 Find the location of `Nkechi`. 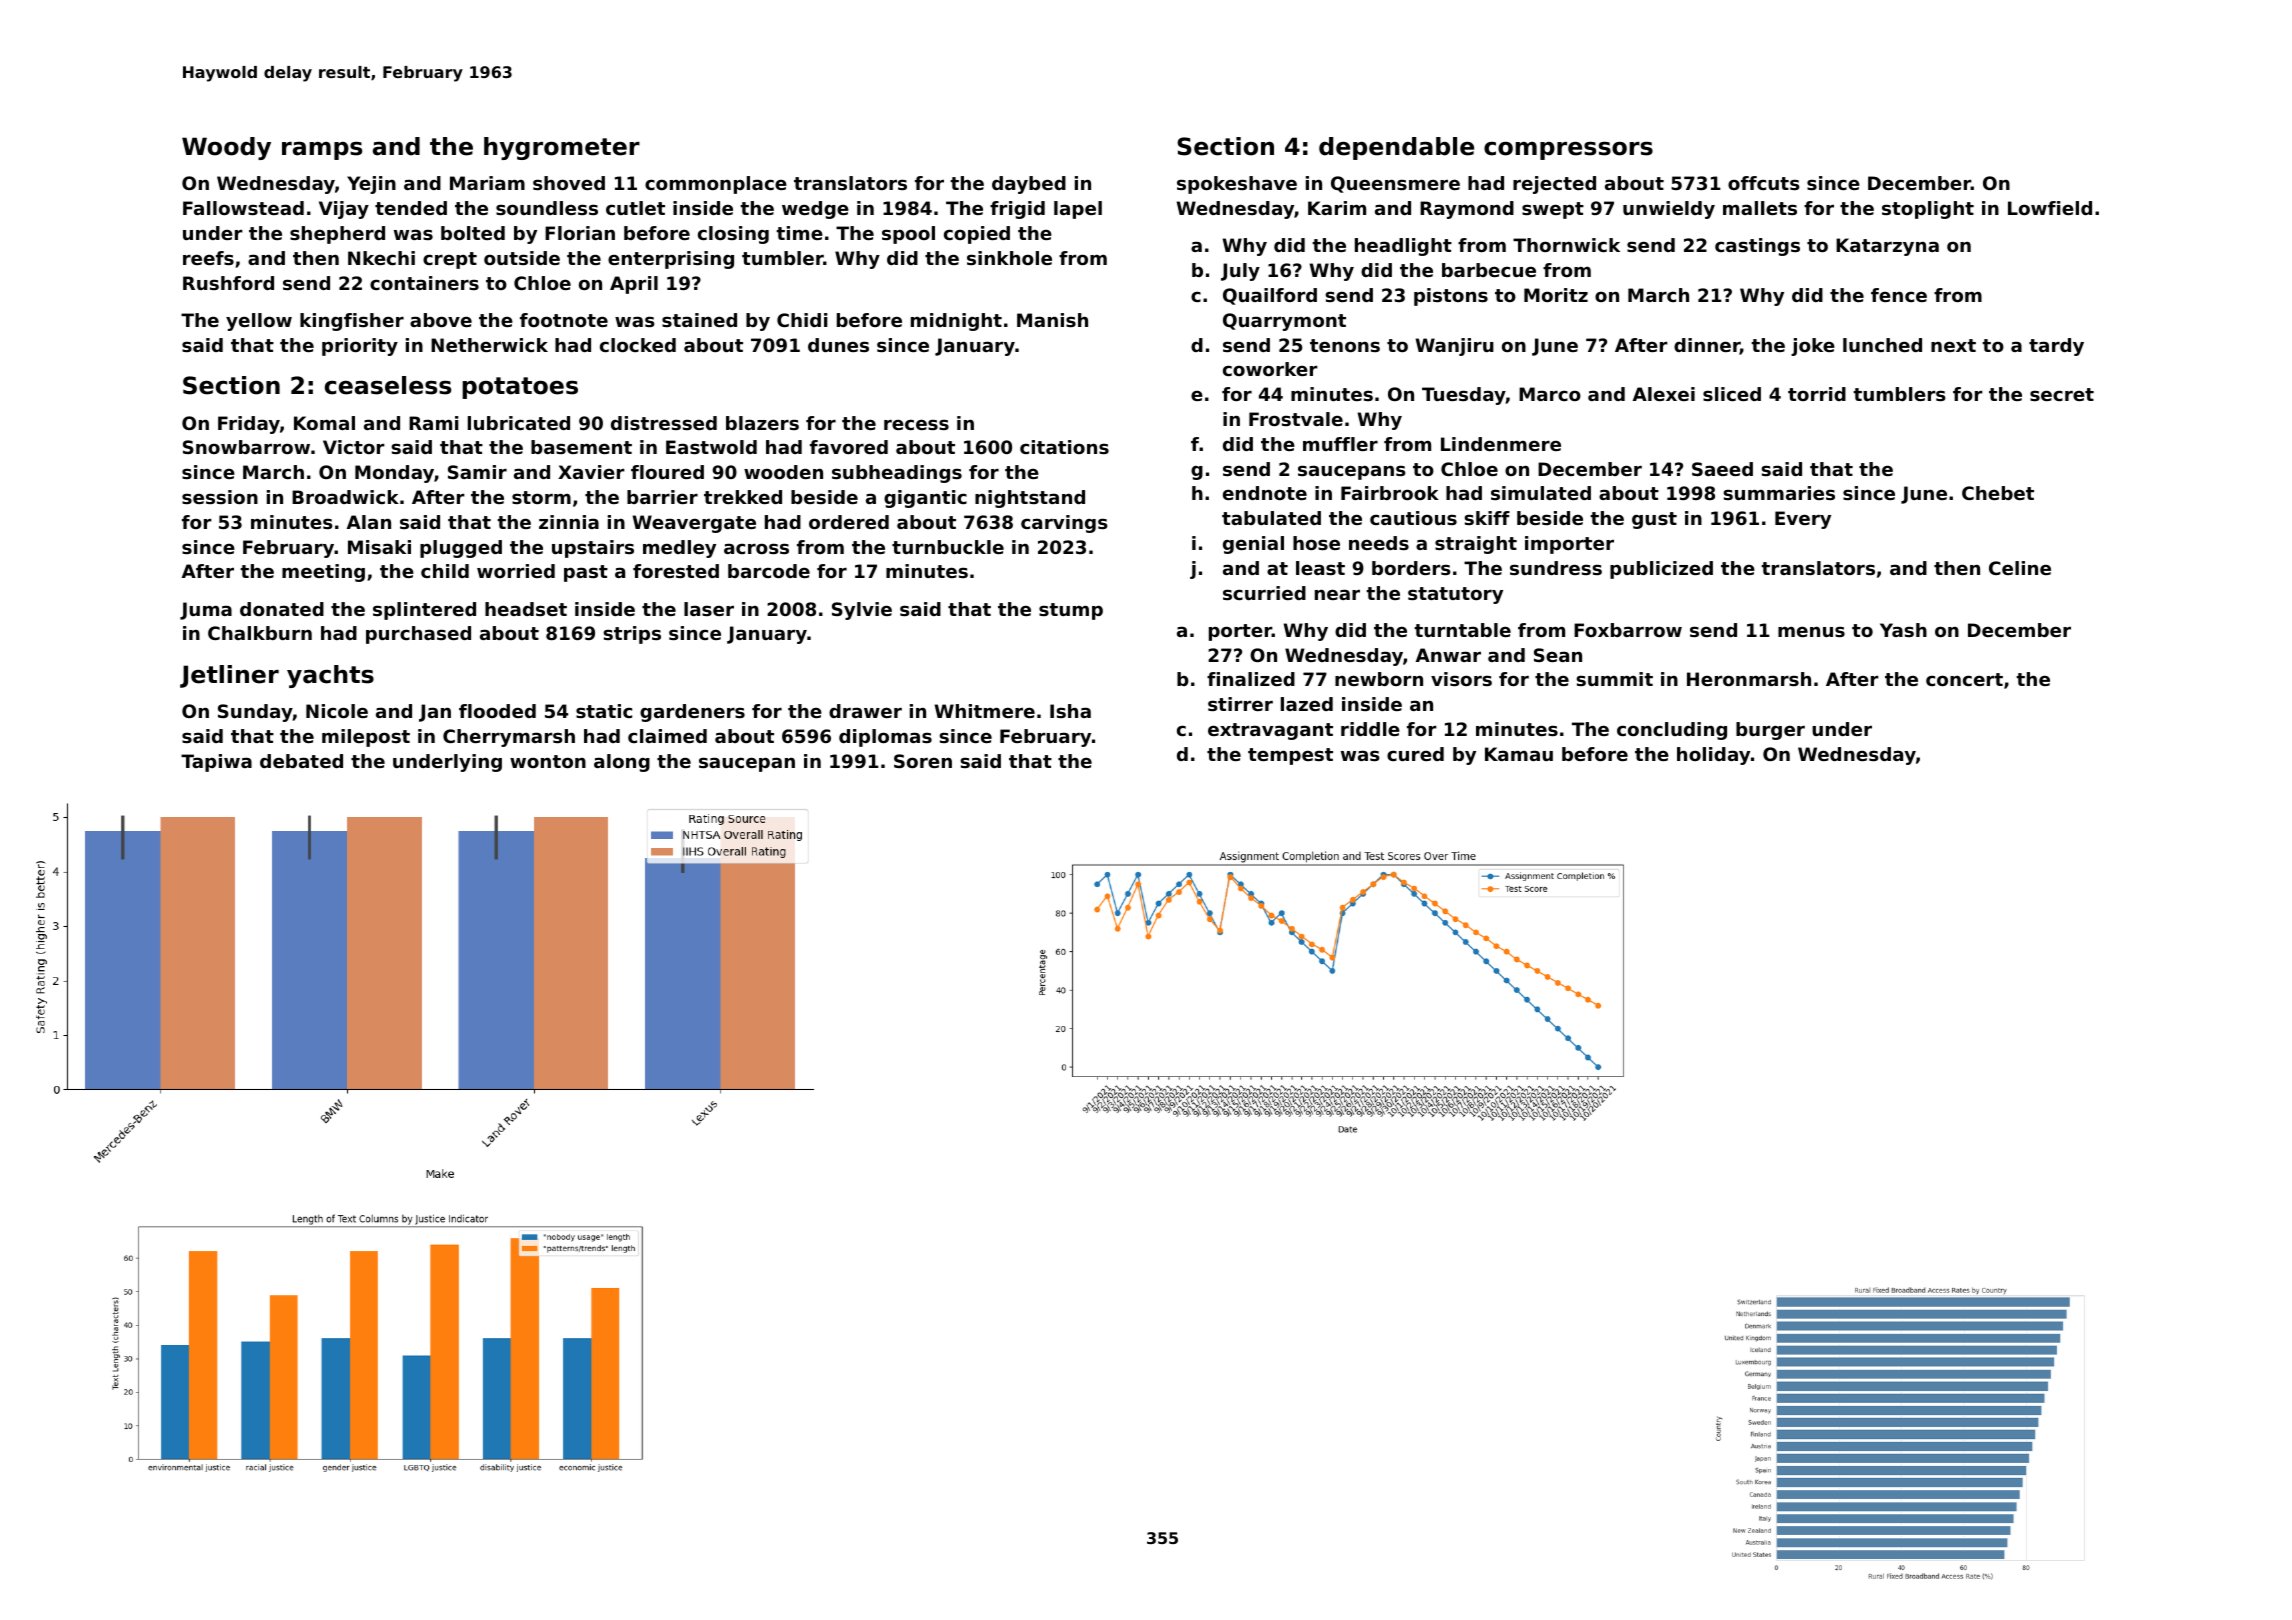

Nkechi is located at coordinates (381, 258).
